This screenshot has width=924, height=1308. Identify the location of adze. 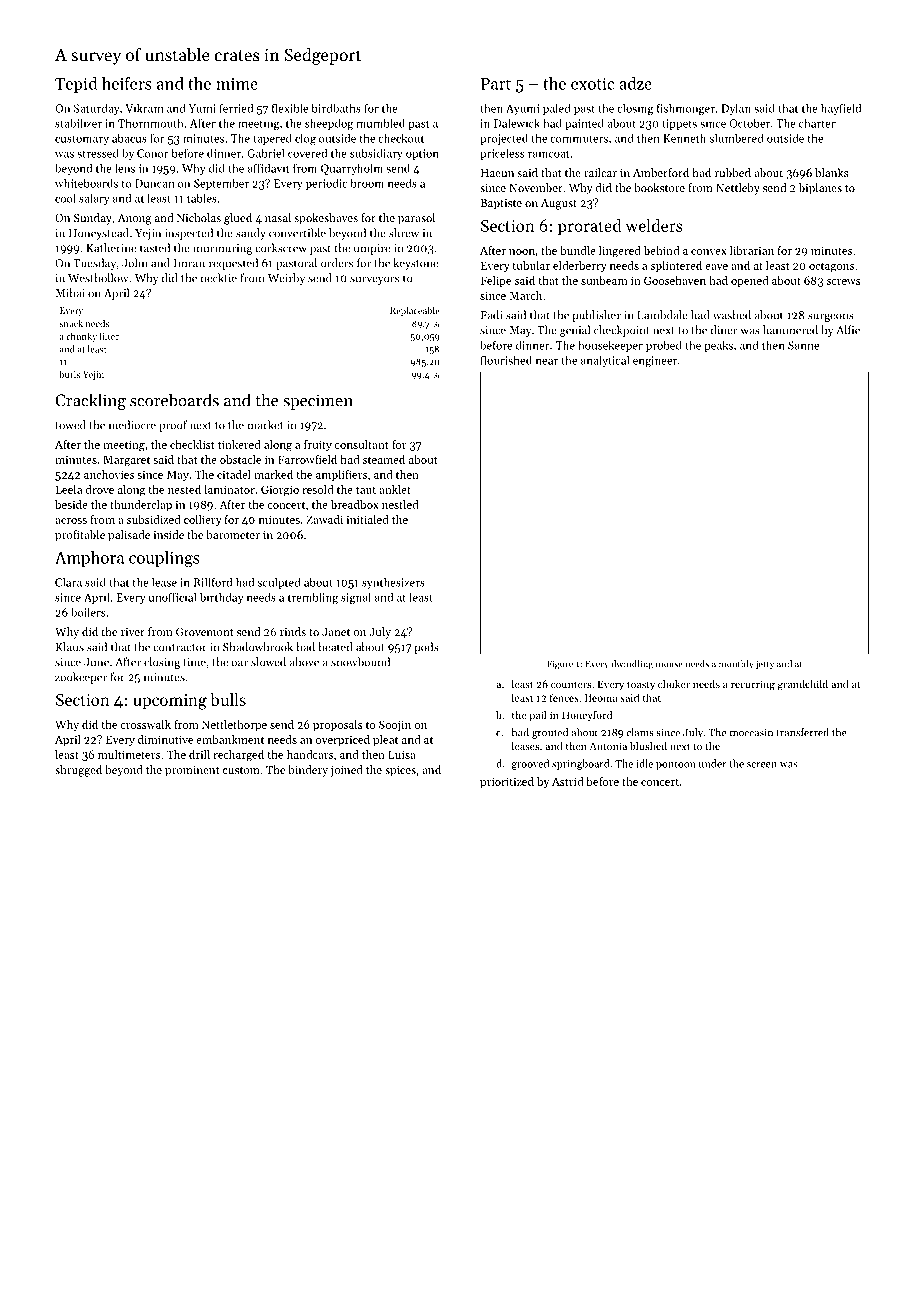
(635, 83).
